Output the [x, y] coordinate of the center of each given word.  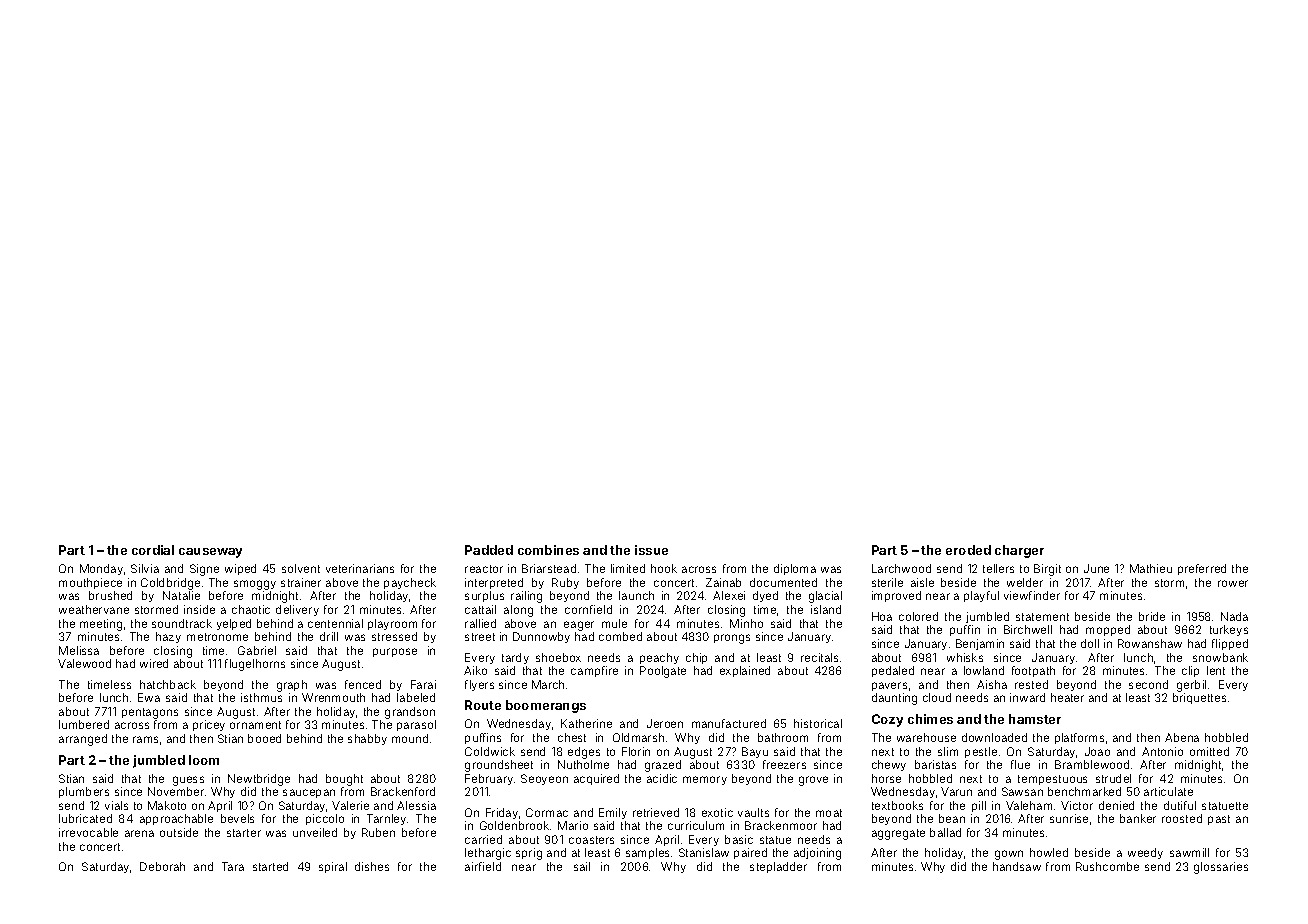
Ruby [565, 583]
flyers [479, 685]
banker [1138, 818]
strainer [301, 582]
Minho [746, 623]
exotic [717, 812]
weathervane [94, 609]
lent [1216, 670]
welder [1025, 582]
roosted [1182, 818]
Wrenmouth [333, 697]
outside [179, 832]
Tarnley [386, 819]
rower [1233, 583]
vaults [753, 812]
